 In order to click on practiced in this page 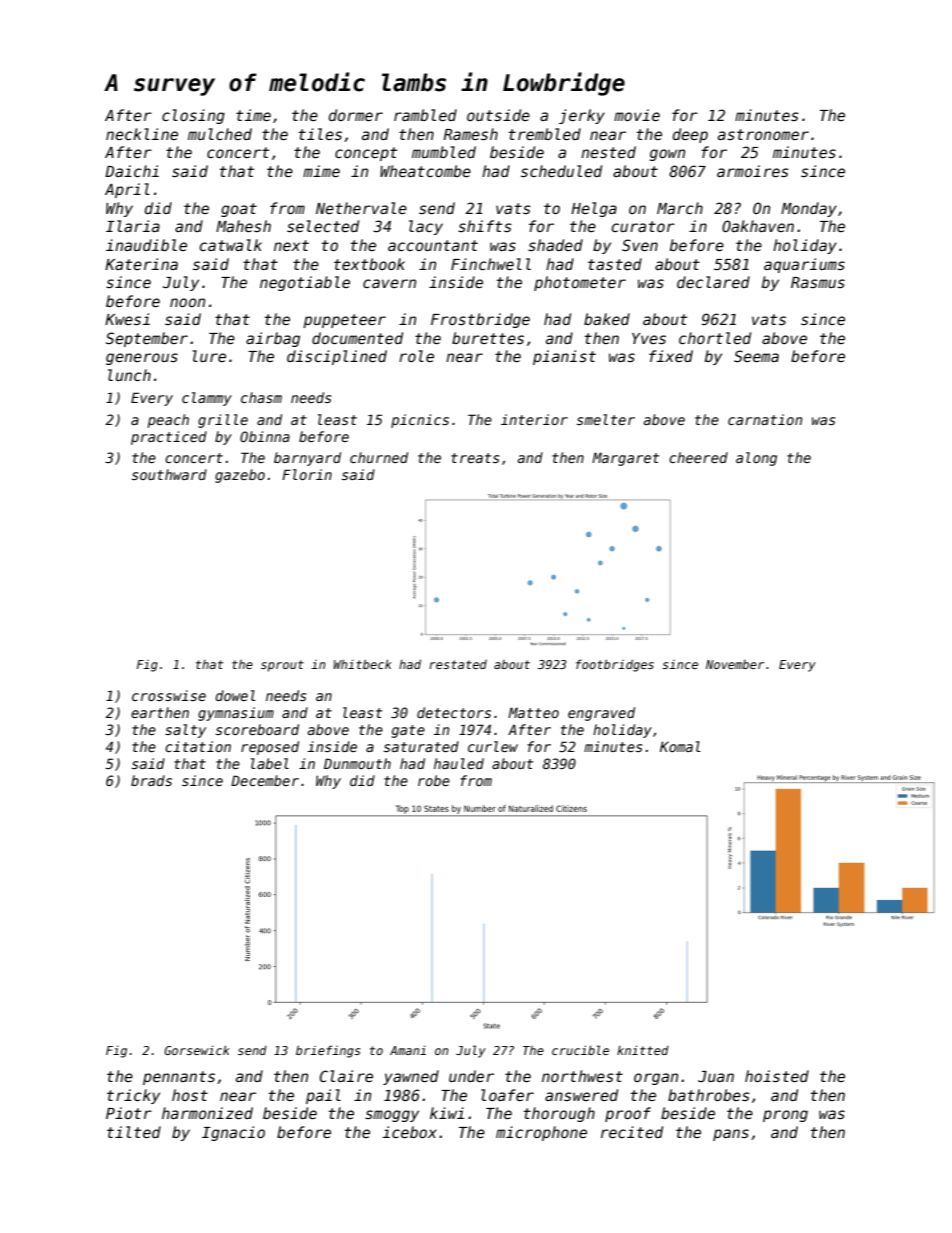, I will do `click(169, 438)`.
